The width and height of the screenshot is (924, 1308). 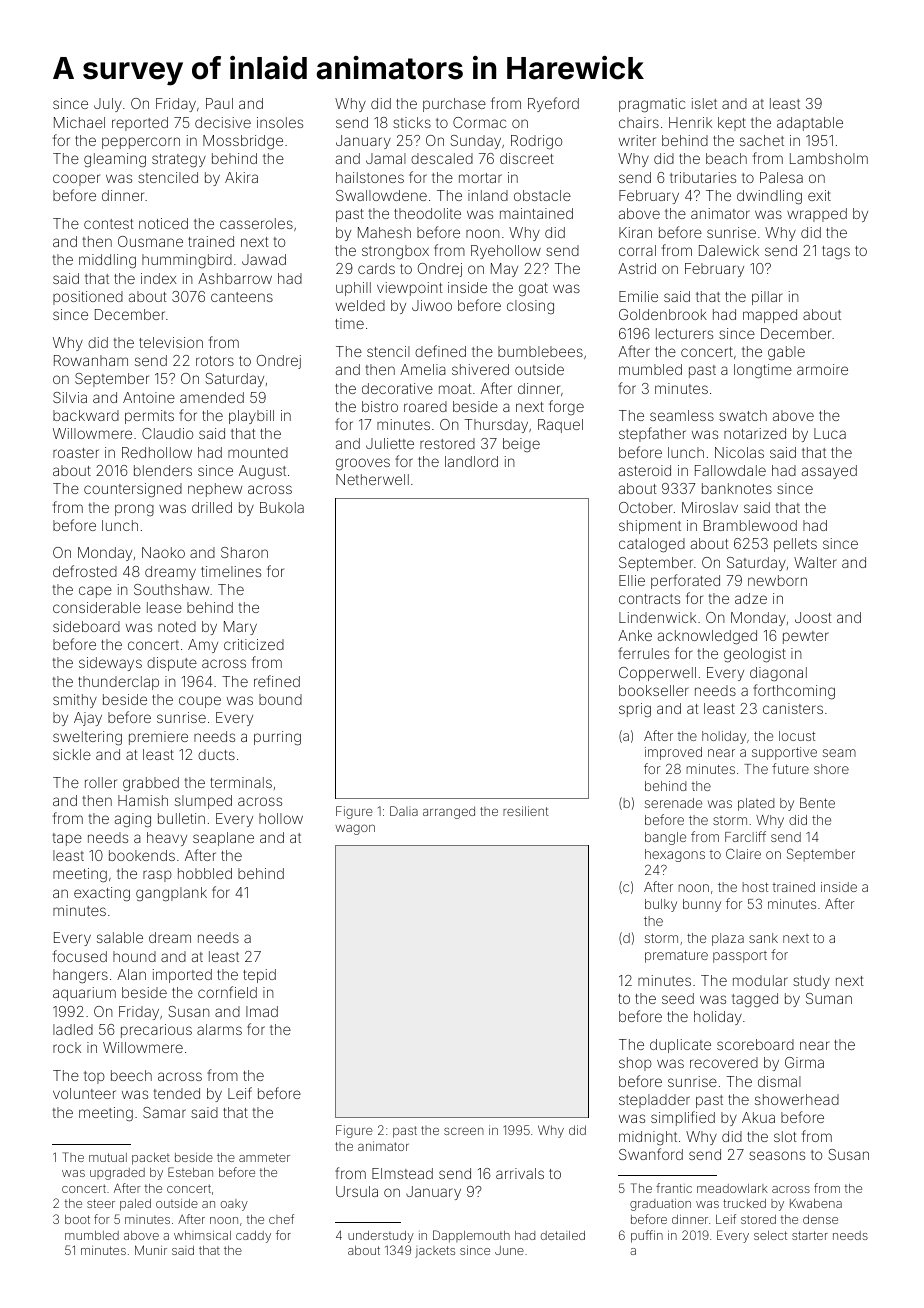 What do you see at coordinates (235, 278) in the screenshot?
I see `Ashbarrow` at bounding box center [235, 278].
